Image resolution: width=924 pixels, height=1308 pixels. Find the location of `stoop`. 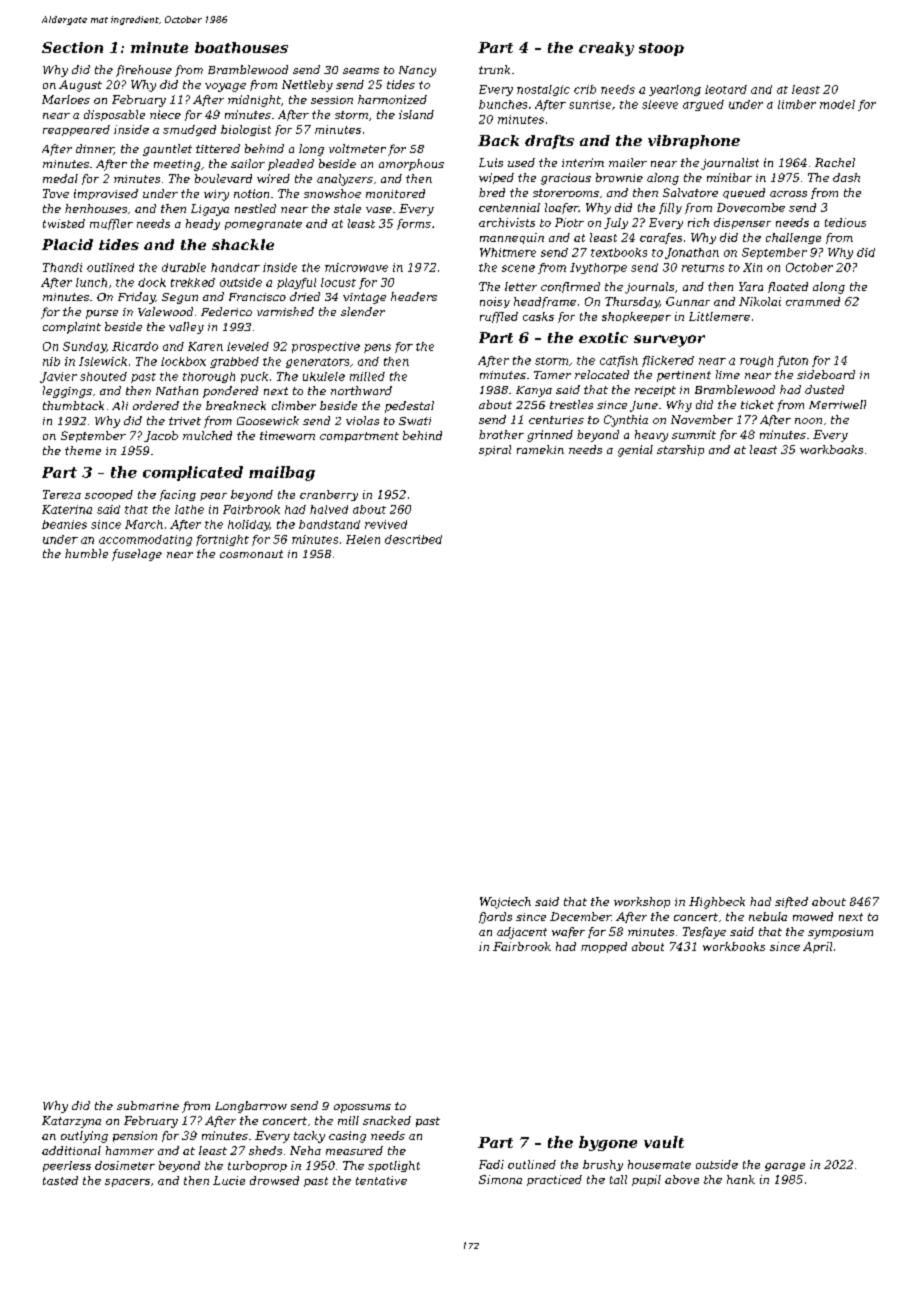

stoop is located at coordinates (661, 49).
